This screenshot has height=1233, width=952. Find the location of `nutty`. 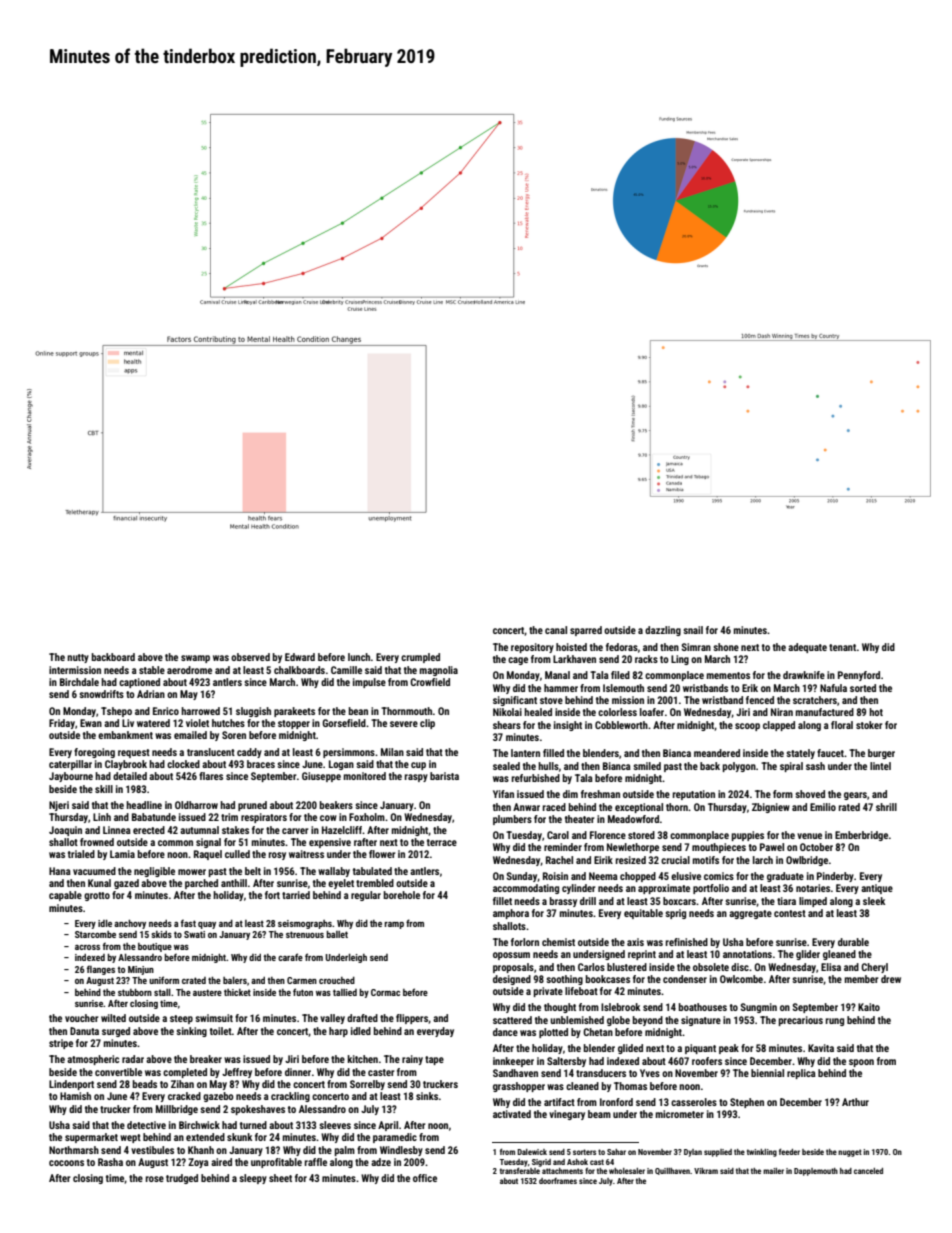

nutty is located at coordinates (78, 658).
